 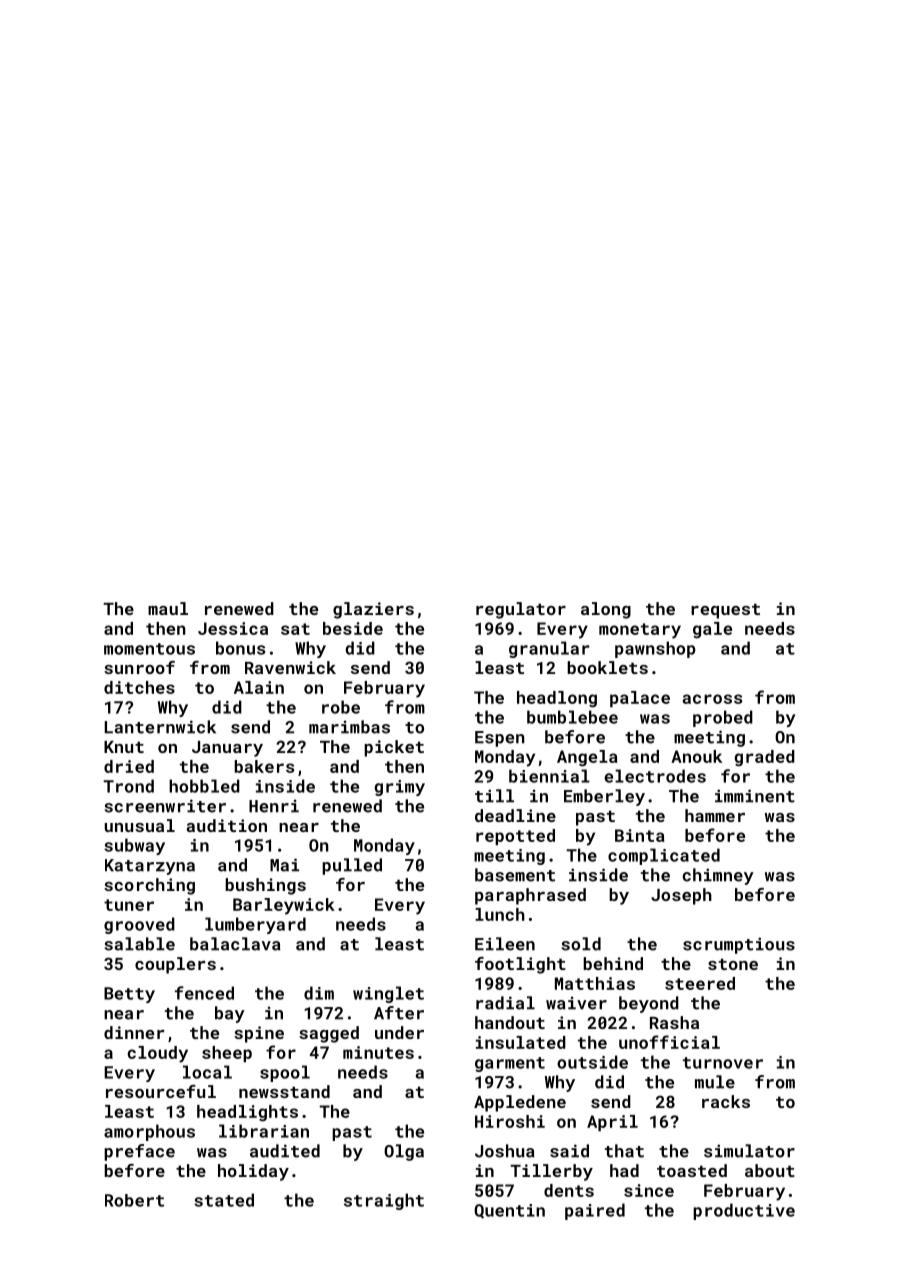 What do you see at coordinates (139, 687) in the page?
I see `ditches` at bounding box center [139, 687].
